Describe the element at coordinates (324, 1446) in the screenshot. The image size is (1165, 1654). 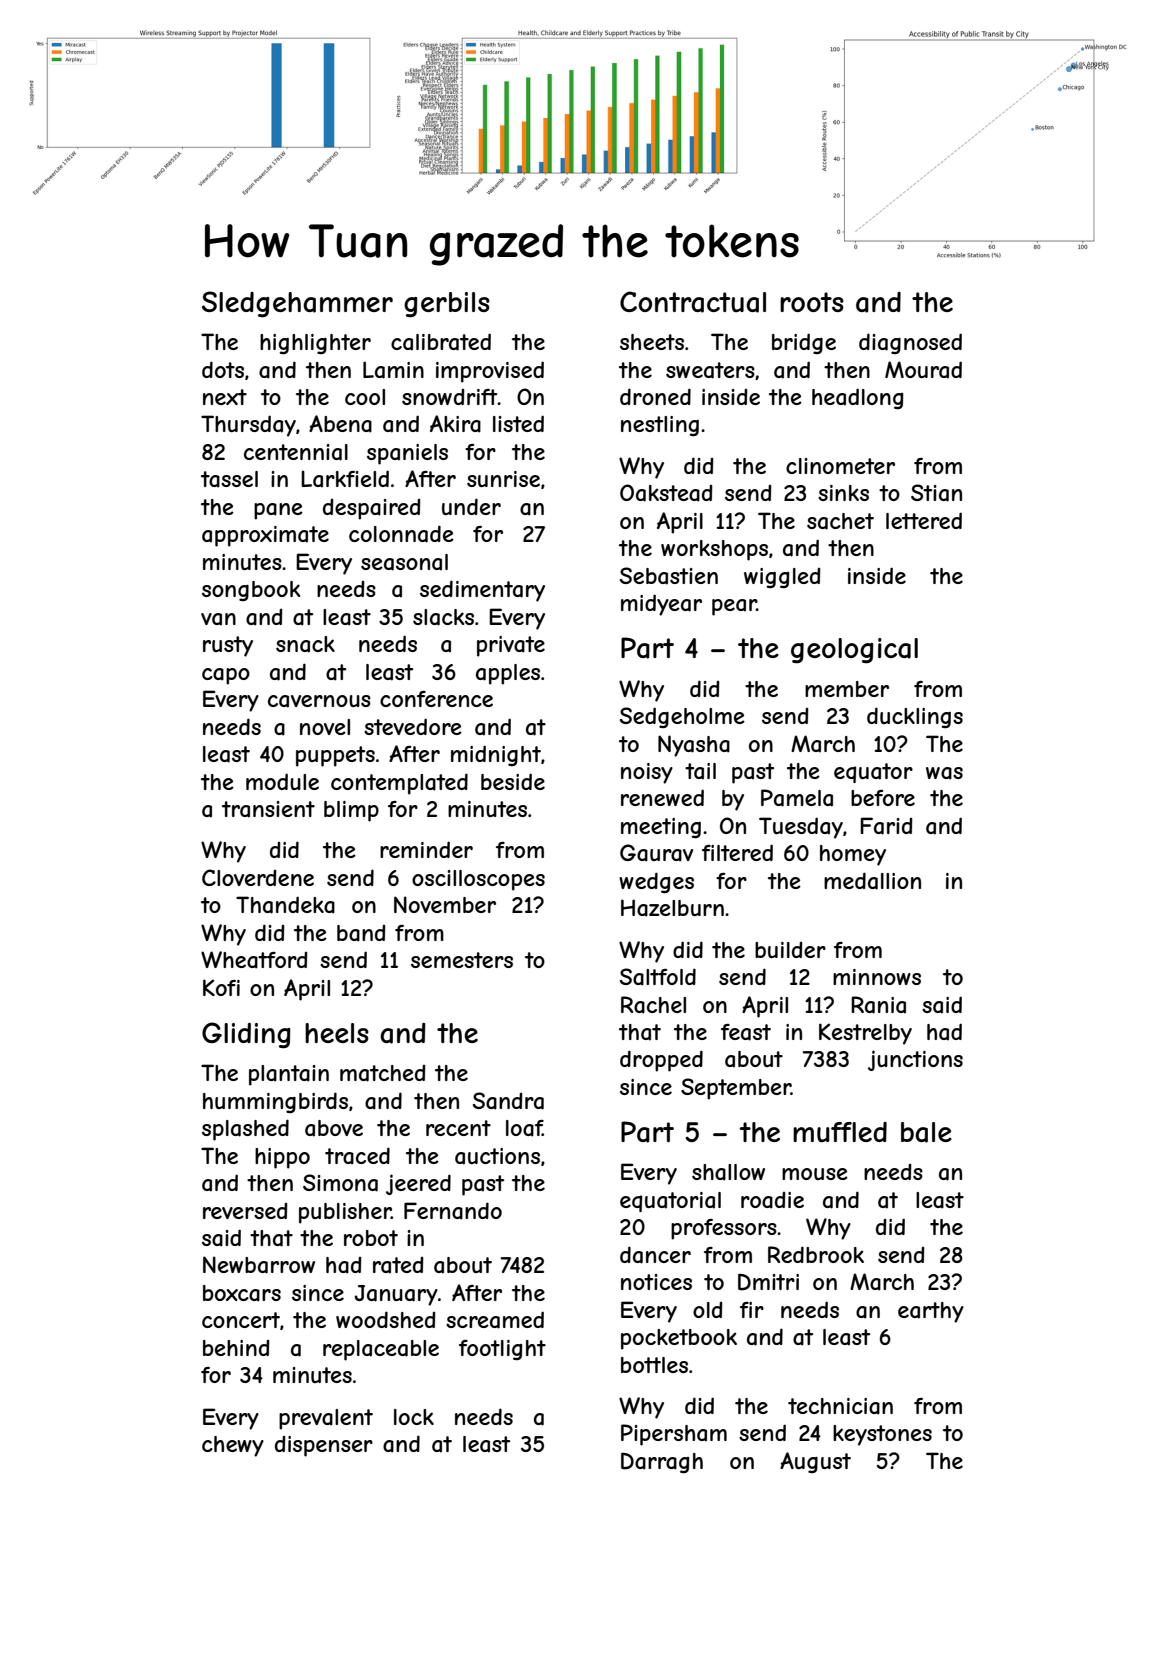
I see `dispenser` at that location.
